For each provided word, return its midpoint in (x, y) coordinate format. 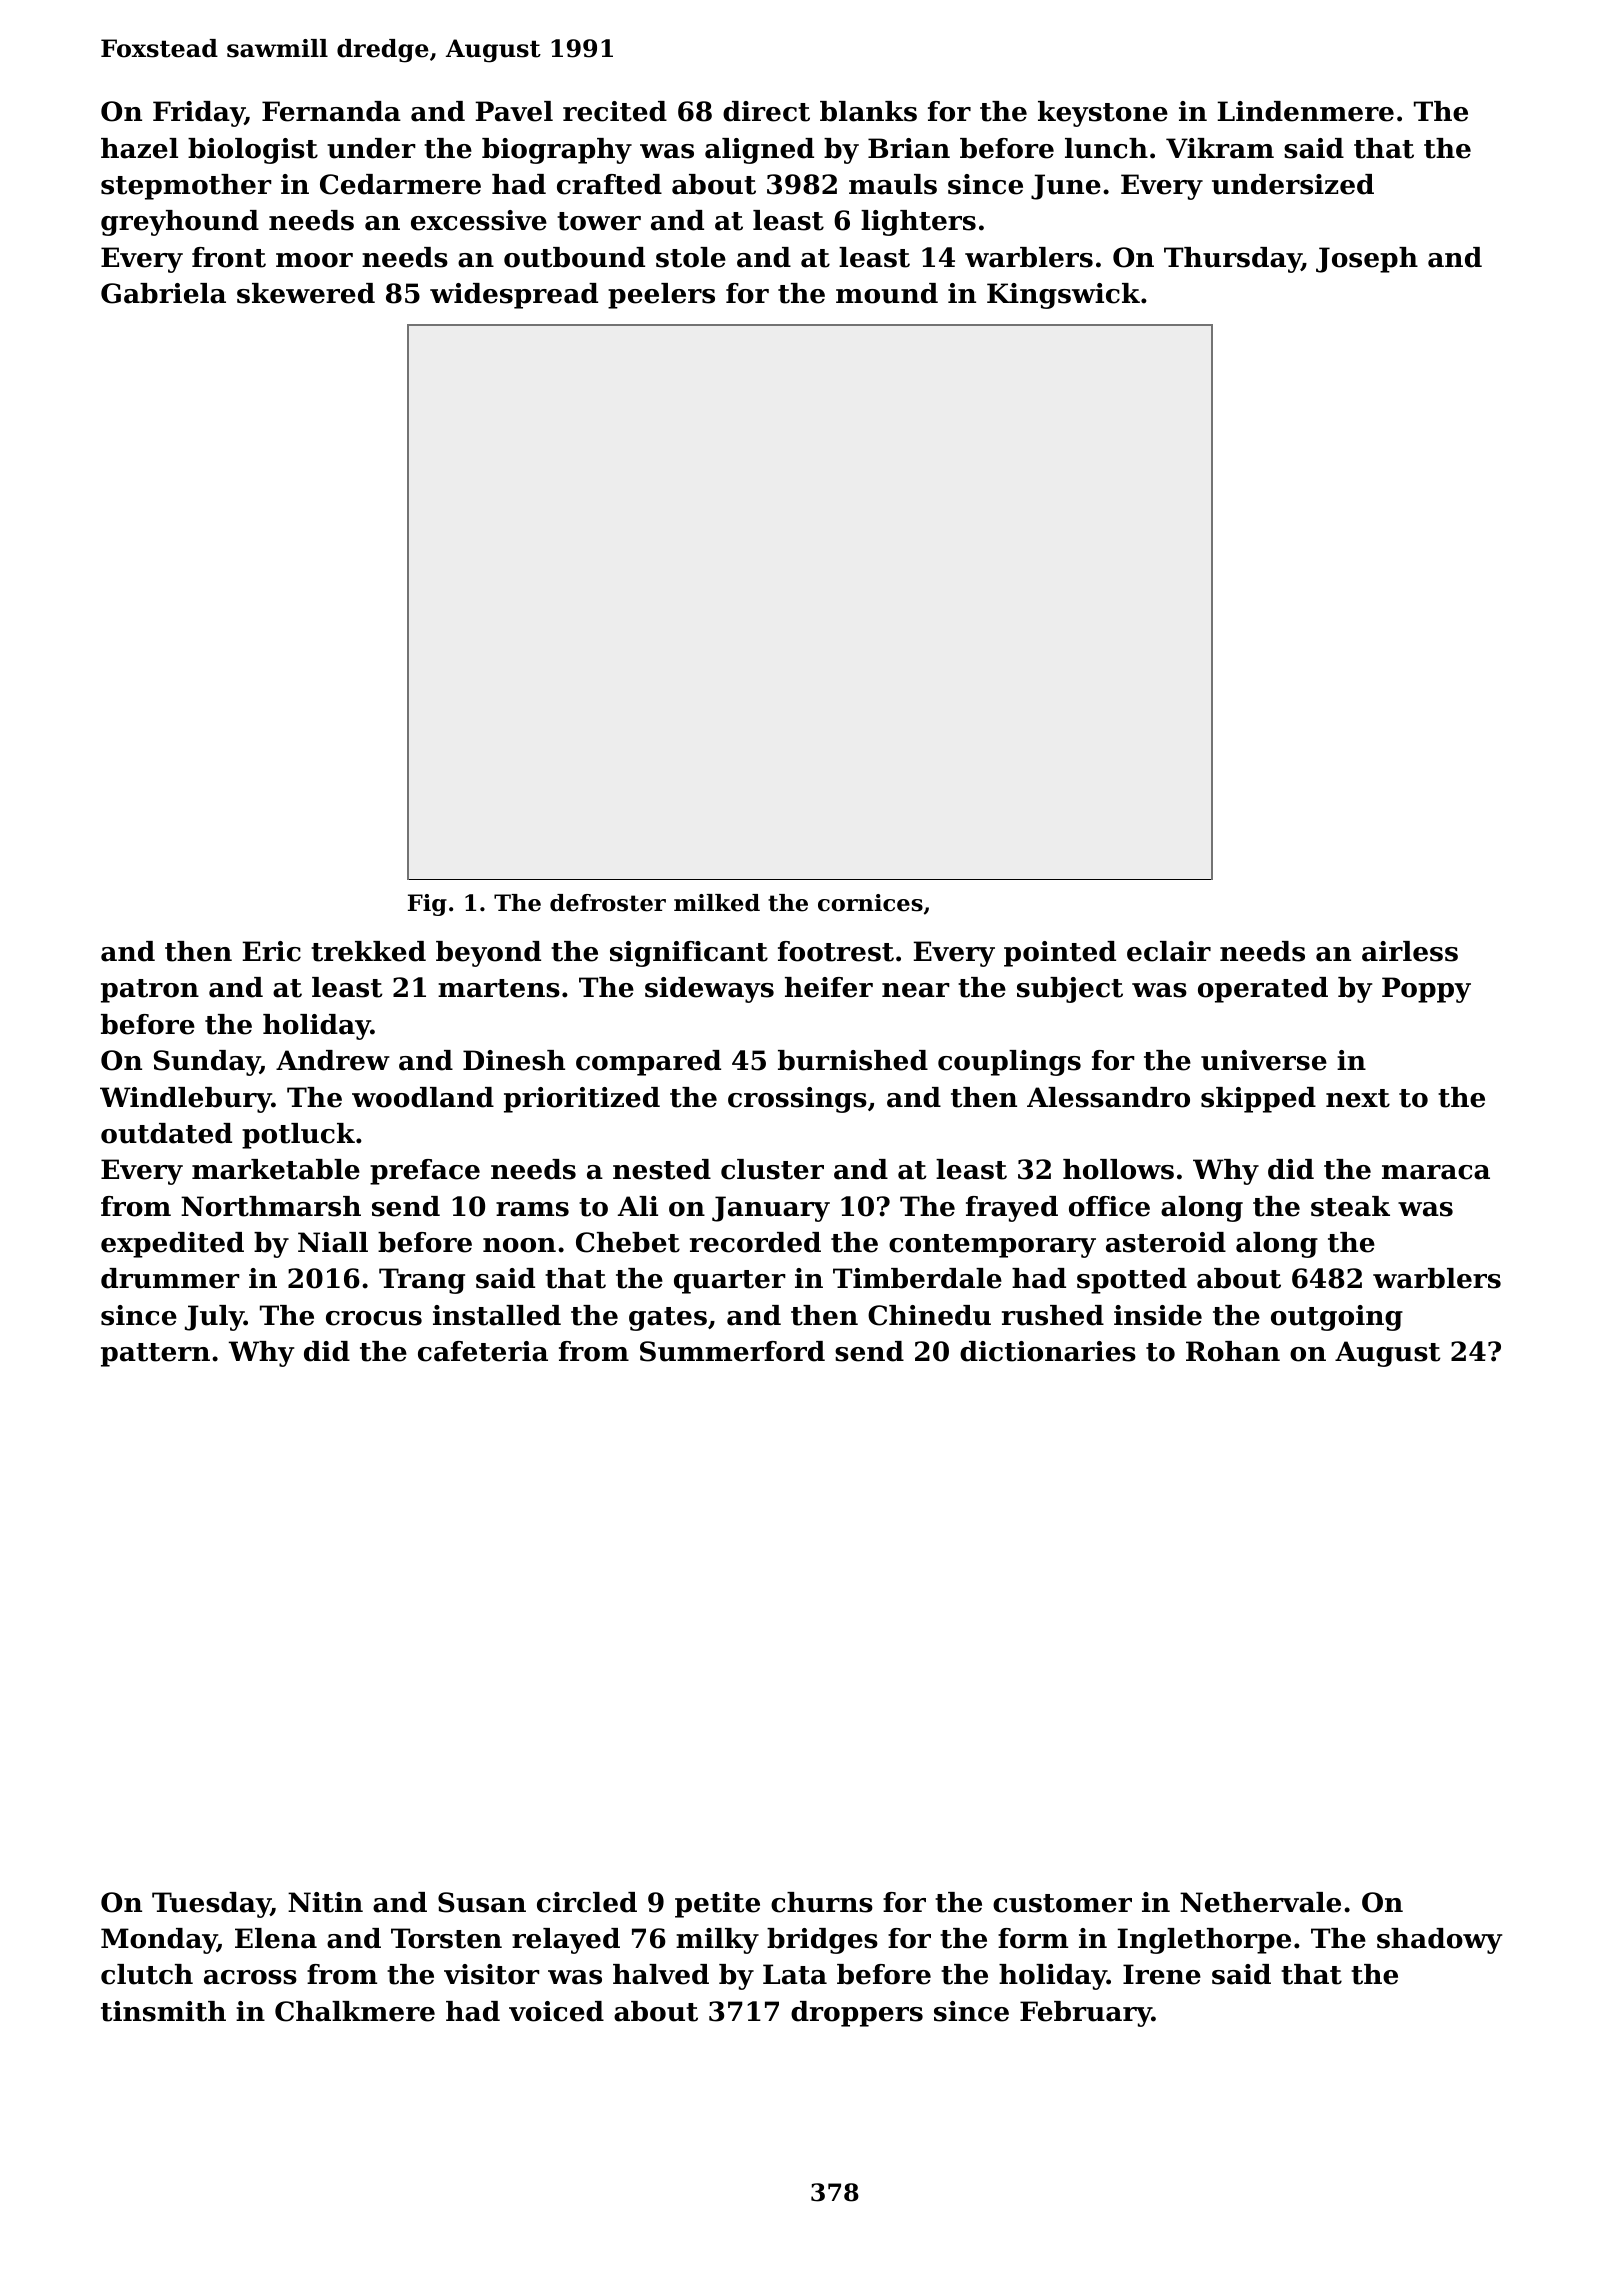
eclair (1169, 951)
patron (150, 991)
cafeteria (483, 1351)
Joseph (1367, 260)
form (1033, 1938)
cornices (870, 903)
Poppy (1426, 990)
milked (717, 903)
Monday (159, 1941)
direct (766, 111)
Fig (427, 905)
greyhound (180, 223)
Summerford (732, 1351)
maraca (1436, 1172)
